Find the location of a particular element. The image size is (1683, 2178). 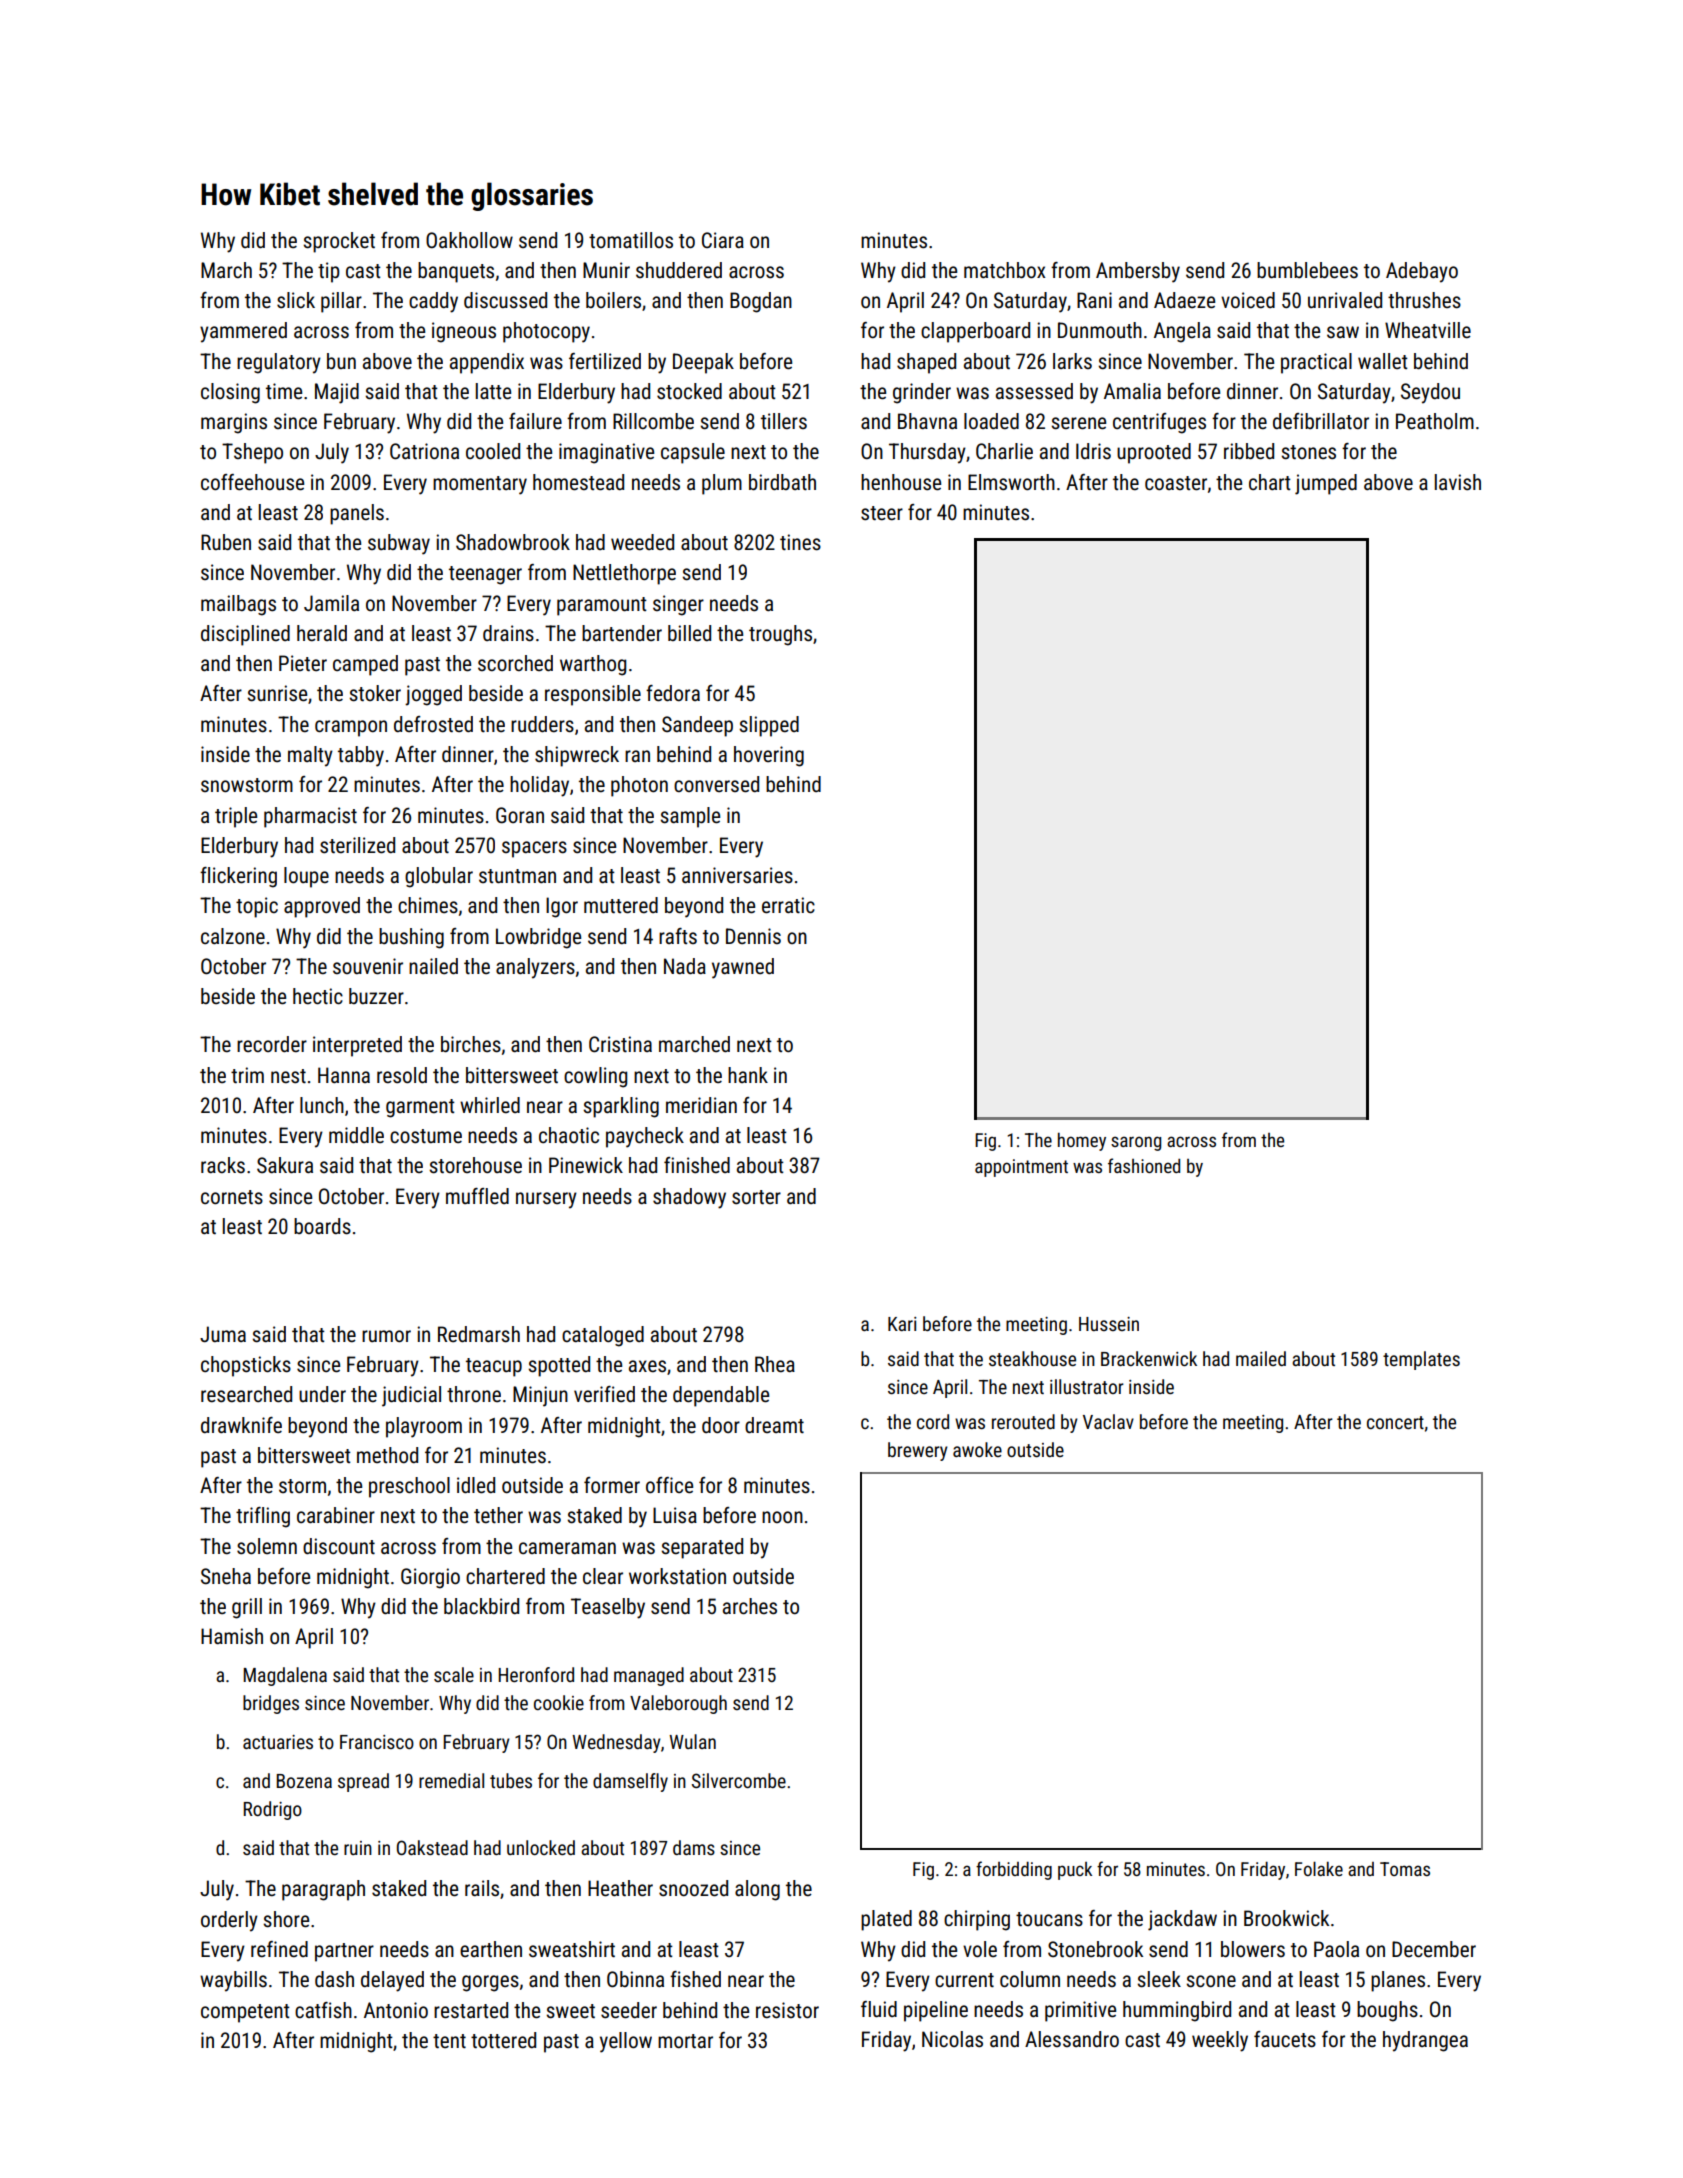

Ruben is located at coordinates (226, 542).
